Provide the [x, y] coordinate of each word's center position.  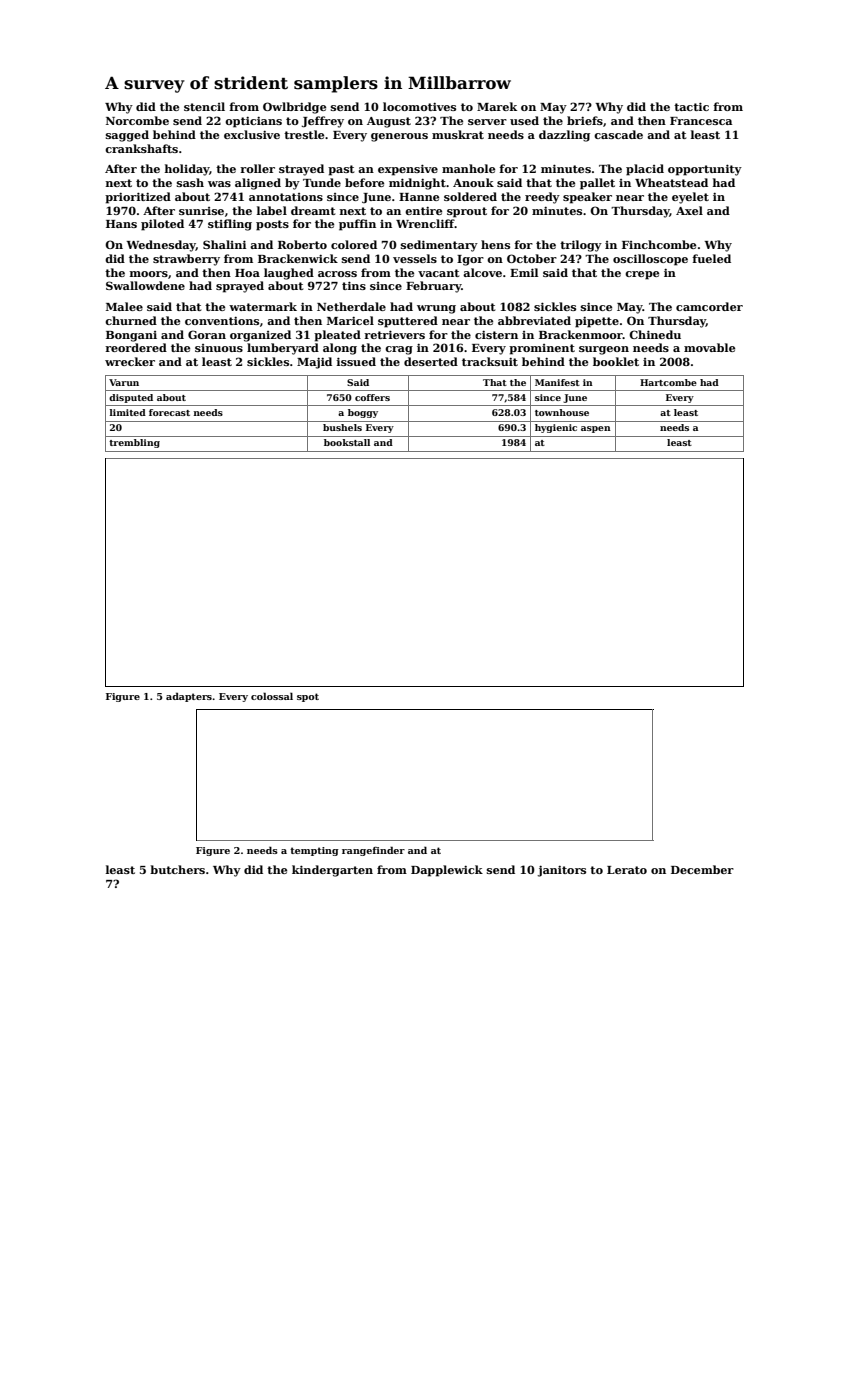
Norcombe [137, 120]
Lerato [627, 870]
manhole [468, 168]
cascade [618, 134]
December [702, 869]
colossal [272, 696]
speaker [587, 198]
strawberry [186, 260]
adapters [189, 697]
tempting [314, 851]
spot [308, 697]
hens [495, 244]
